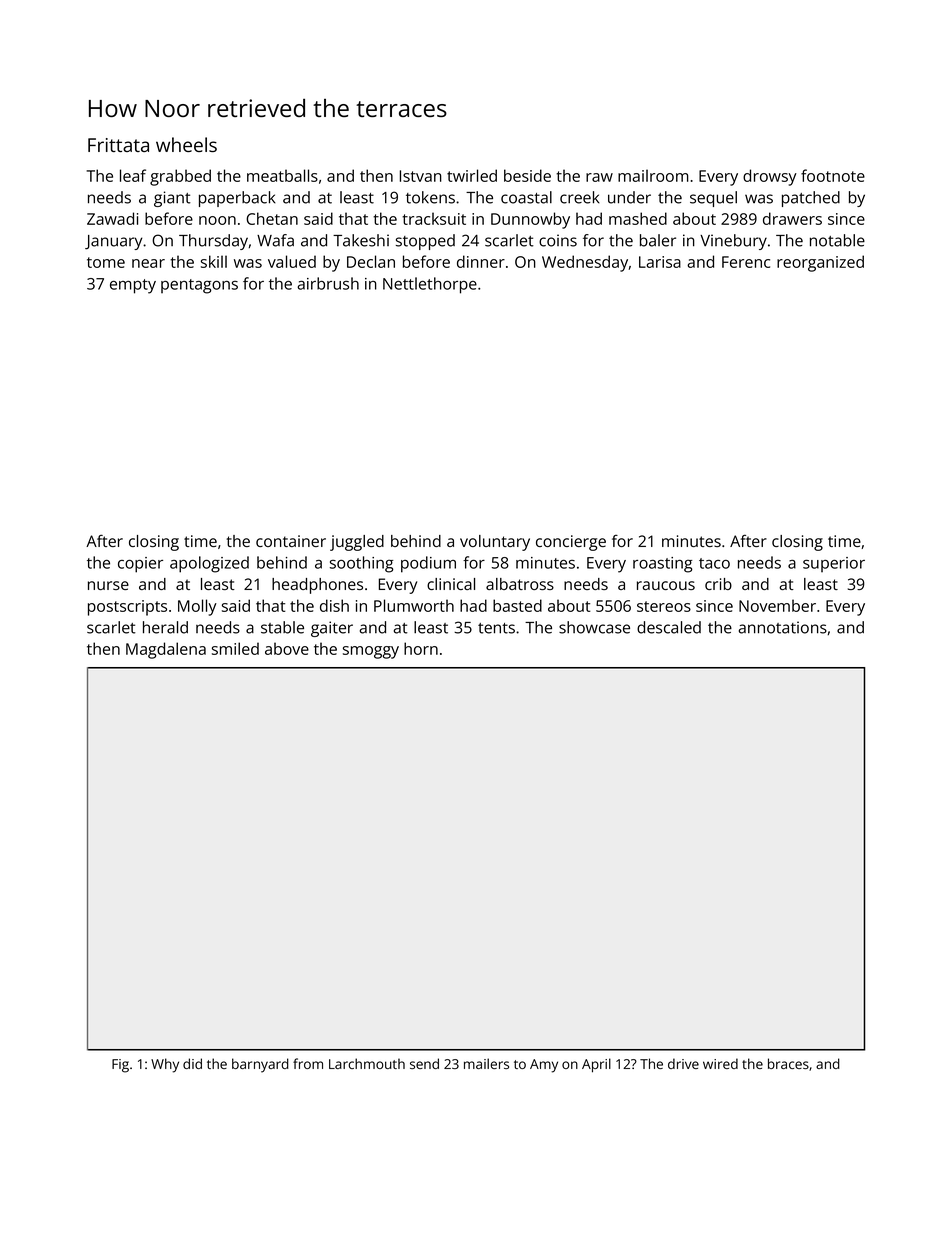 This screenshot has width=952, height=1233. Describe the element at coordinates (332, 629) in the screenshot. I see `gaiter` at that location.
